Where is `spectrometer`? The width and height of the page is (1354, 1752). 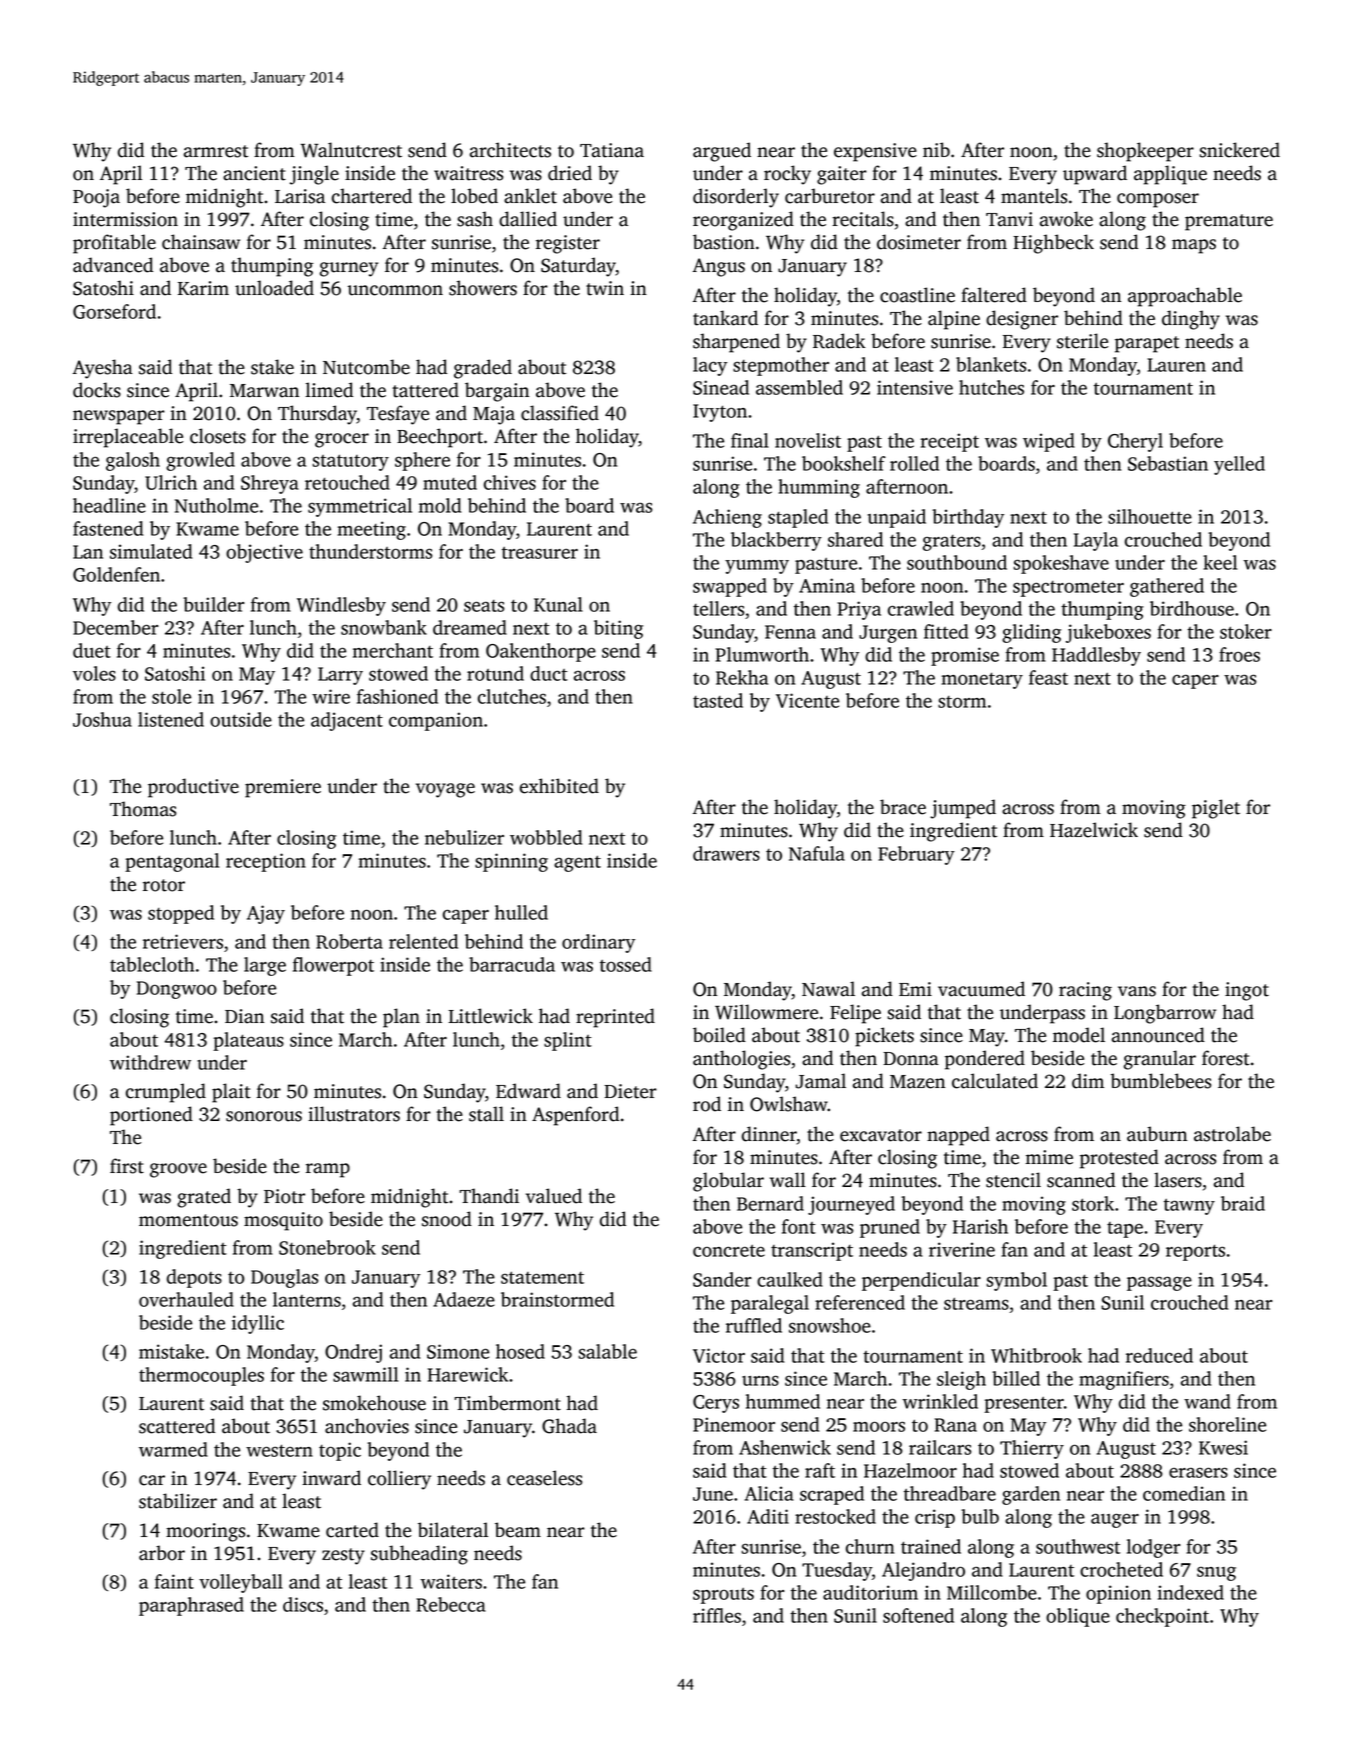
spectrometer is located at coordinates (1068, 589).
